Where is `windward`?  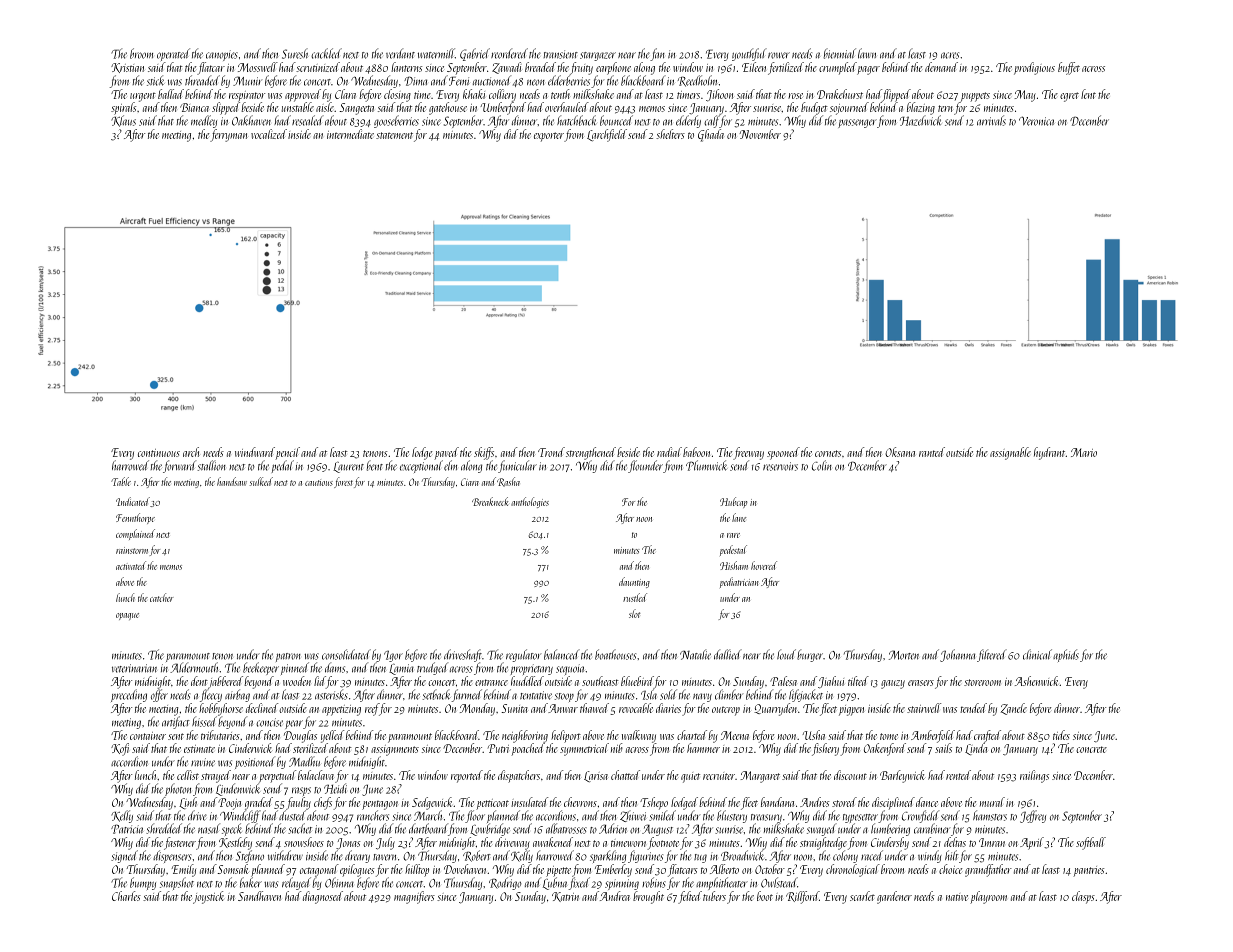
windward is located at coordinates (255, 452).
